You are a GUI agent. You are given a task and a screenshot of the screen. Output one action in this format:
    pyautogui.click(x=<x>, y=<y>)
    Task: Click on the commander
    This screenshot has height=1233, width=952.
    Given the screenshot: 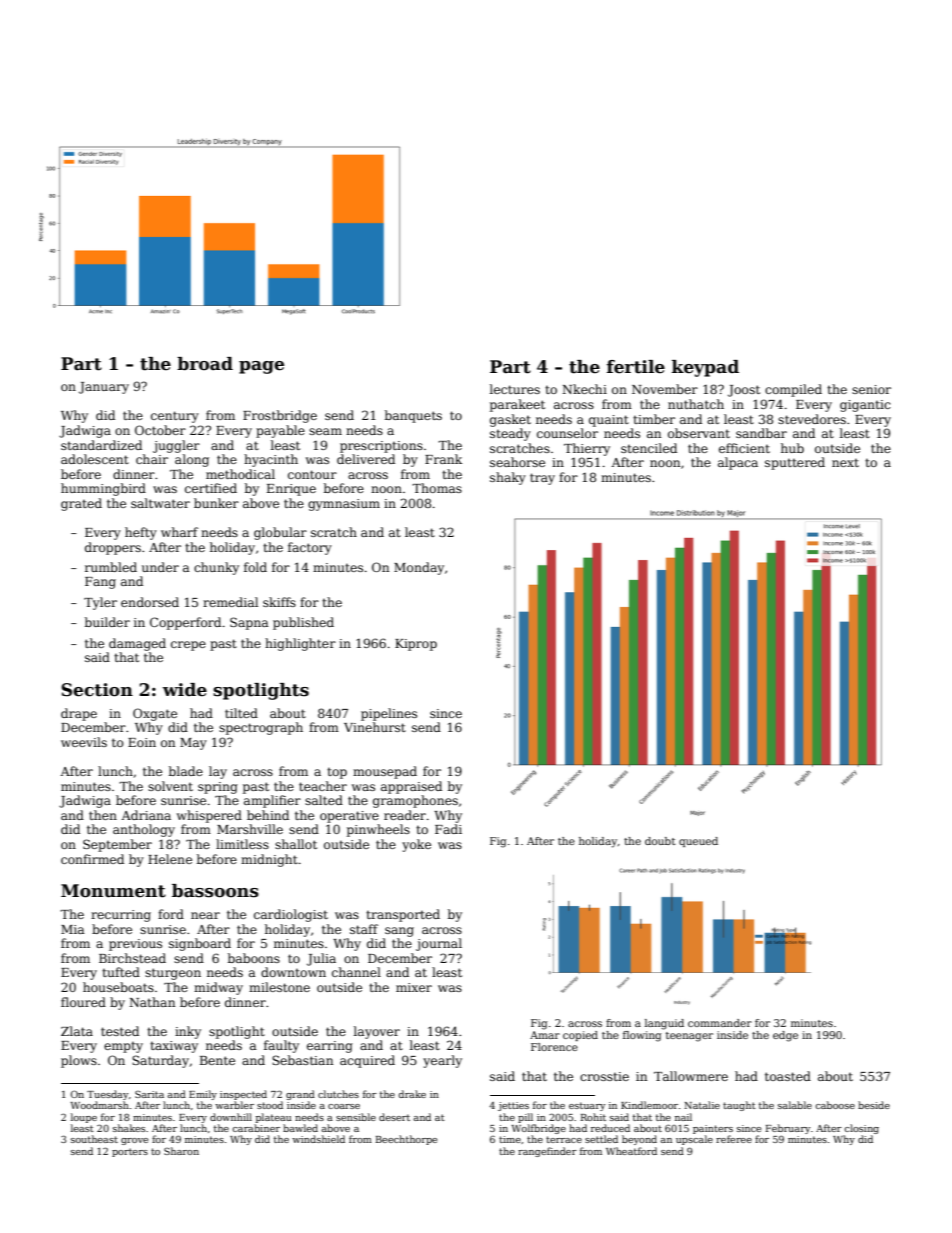 What is the action you would take?
    pyautogui.click(x=720, y=1023)
